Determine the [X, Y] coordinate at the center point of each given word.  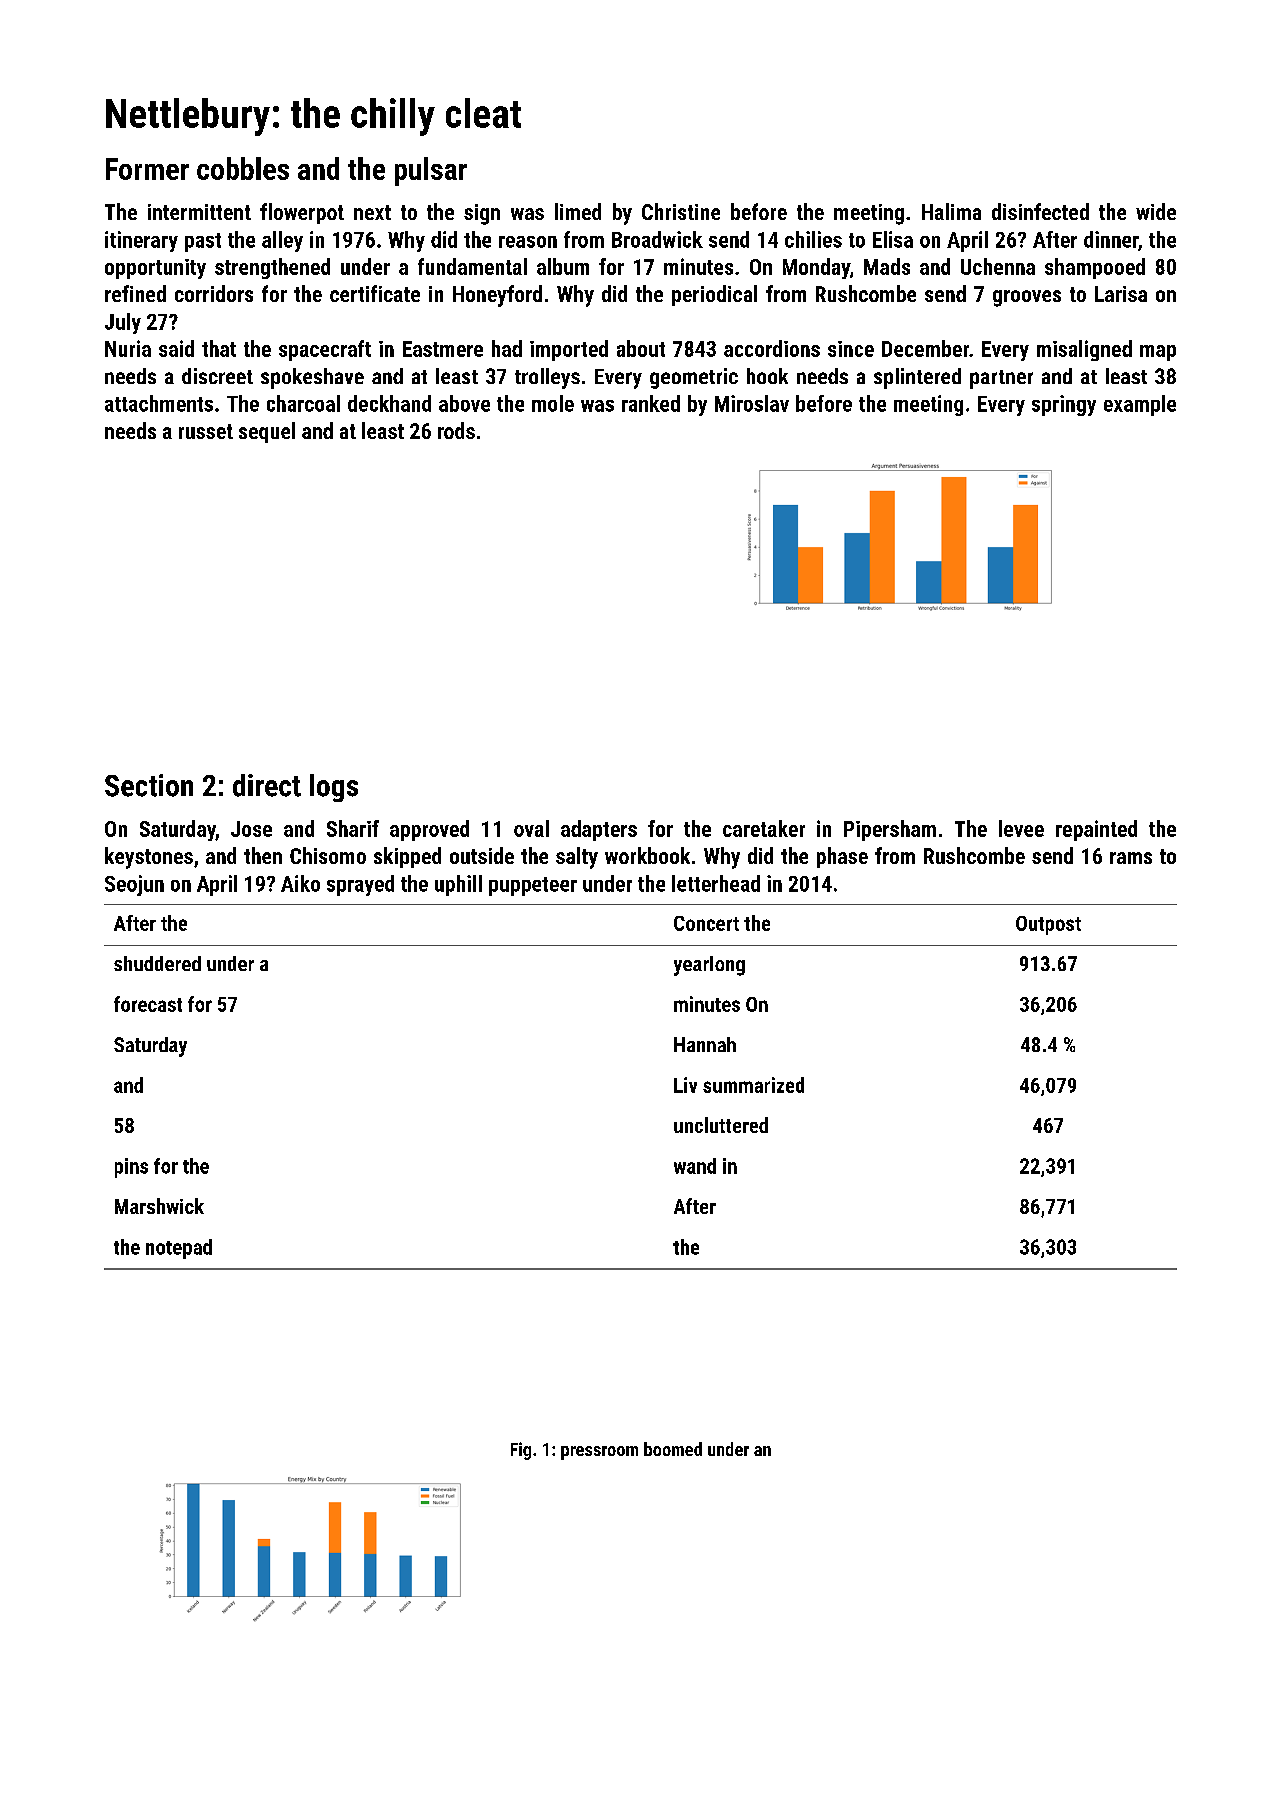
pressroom [599, 1453]
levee [1021, 828]
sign [482, 214]
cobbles [243, 168]
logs [334, 788]
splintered [917, 378]
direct [267, 785]
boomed [673, 1449]
